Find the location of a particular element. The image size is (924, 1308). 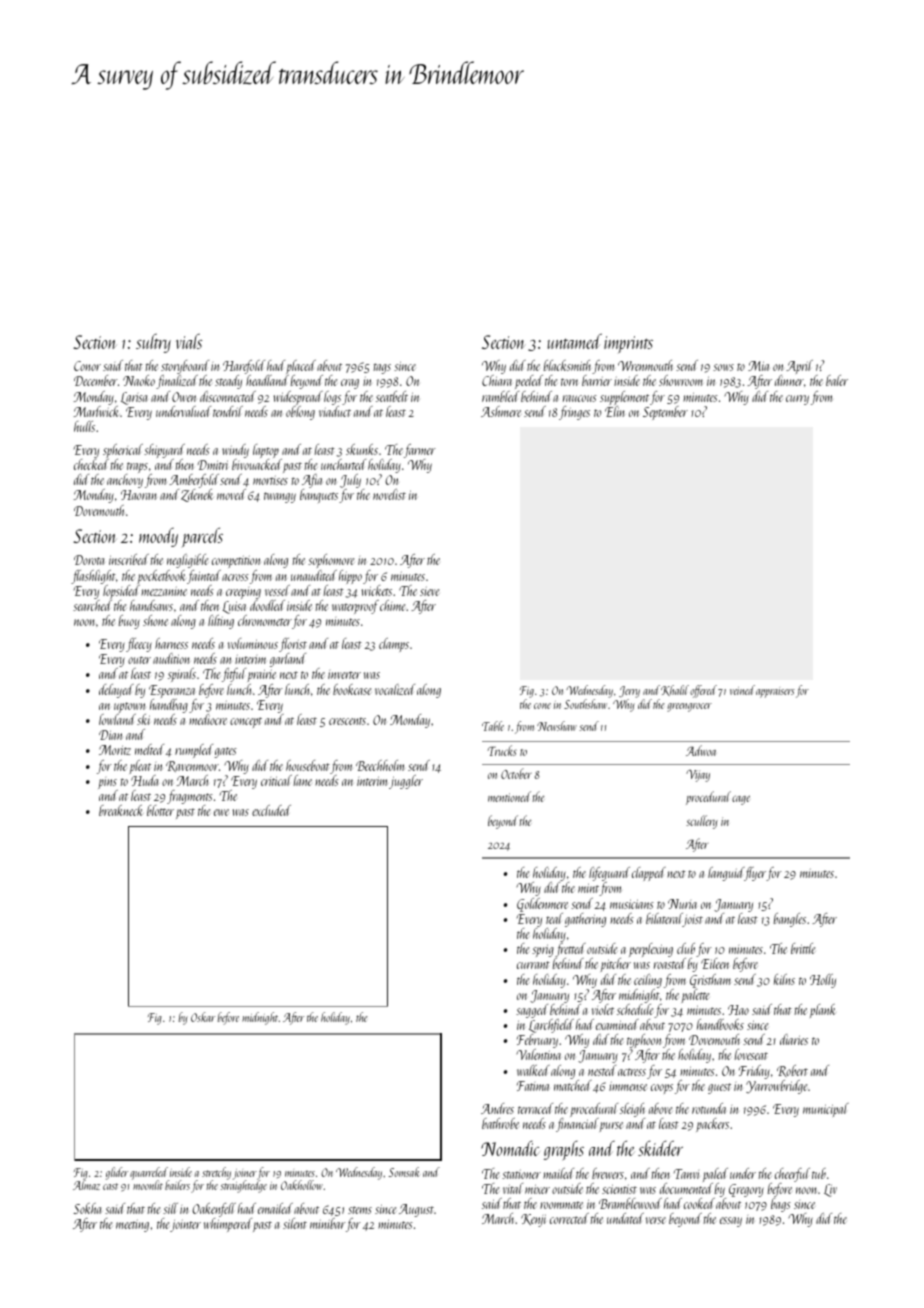

pins is located at coordinates (107, 783).
